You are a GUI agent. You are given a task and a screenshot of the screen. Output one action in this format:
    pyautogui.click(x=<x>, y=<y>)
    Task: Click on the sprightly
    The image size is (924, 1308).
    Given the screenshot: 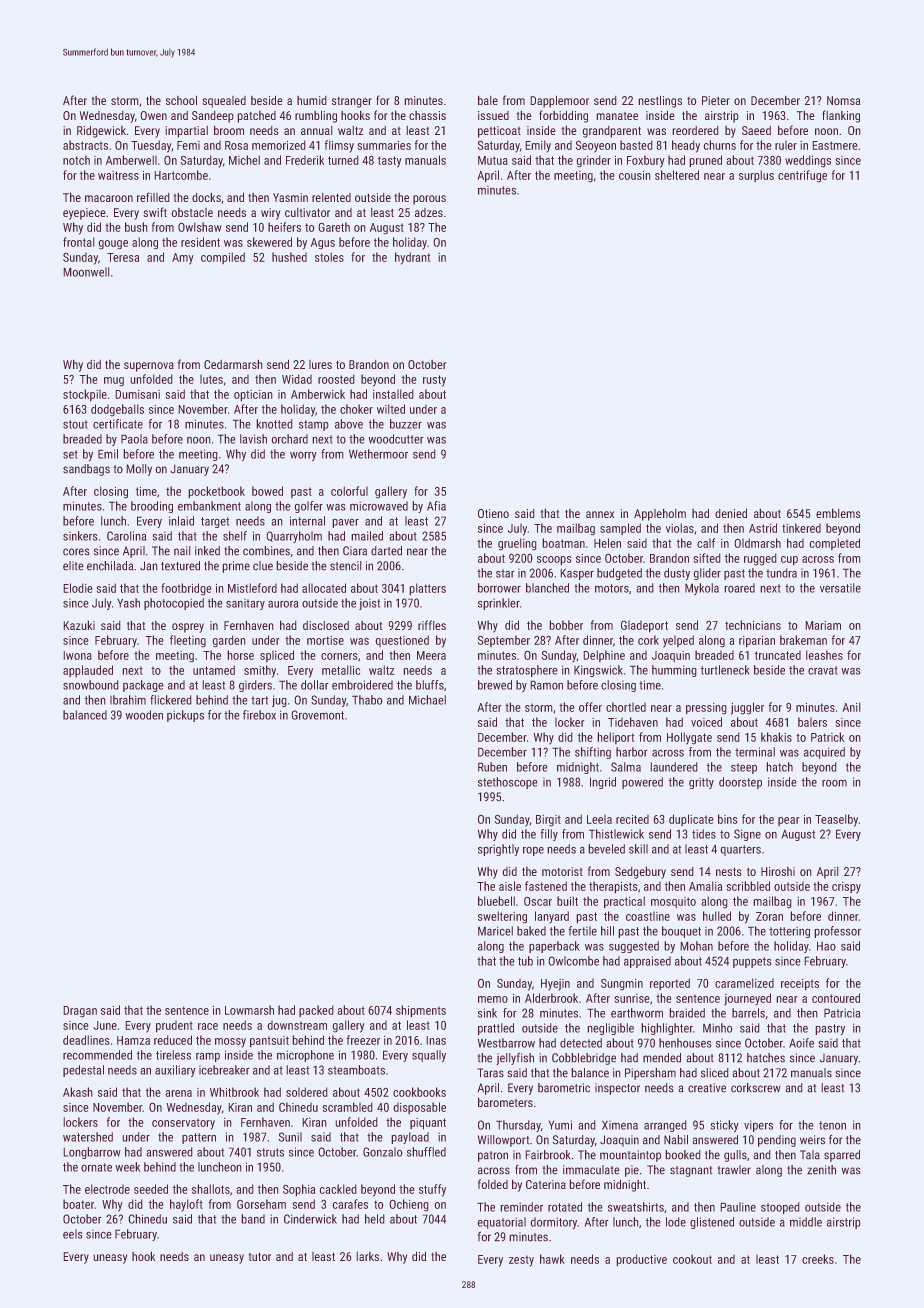 What is the action you would take?
    pyautogui.click(x=498, y=850)
